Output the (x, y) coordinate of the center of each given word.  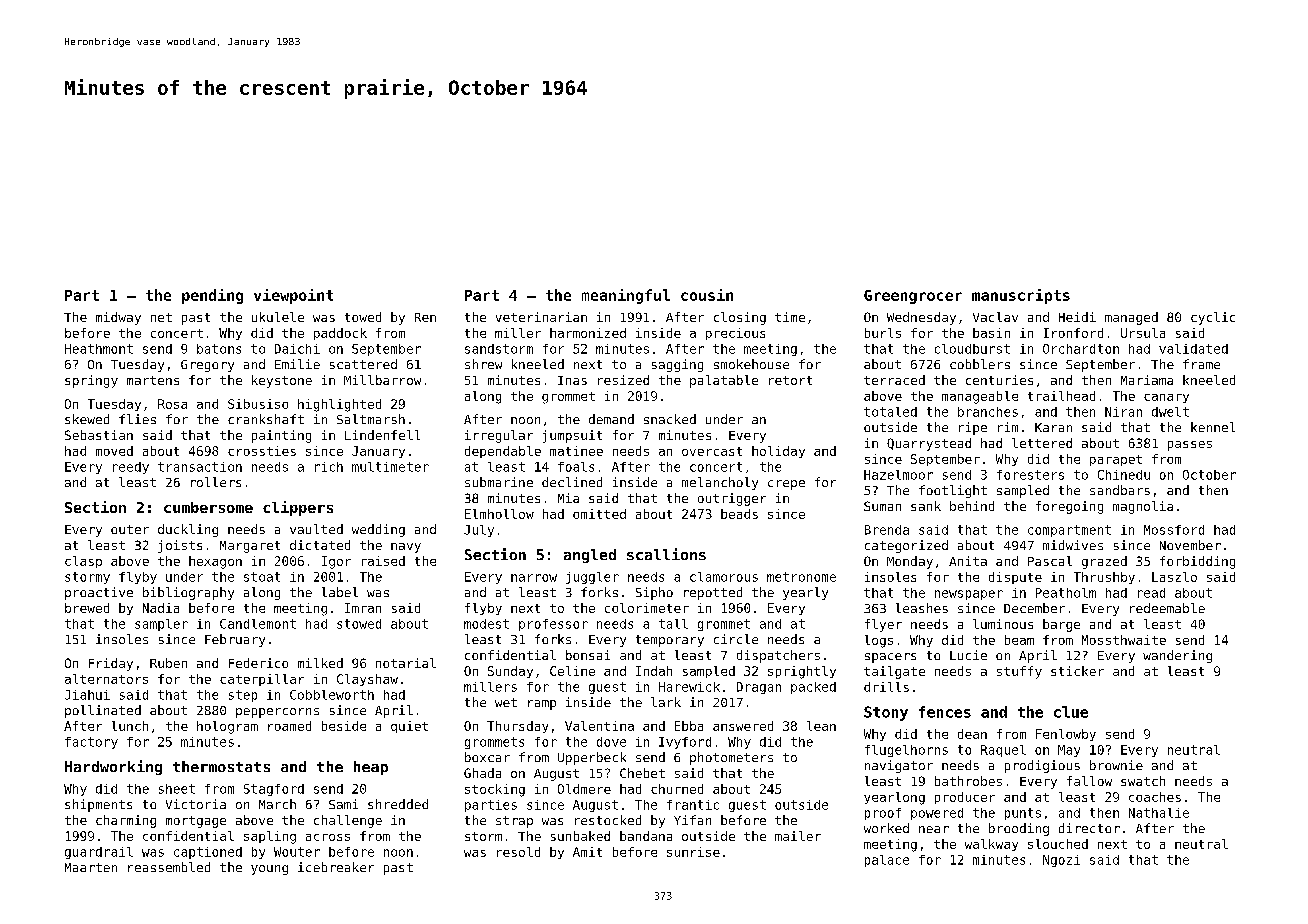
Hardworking (113, 767)
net (161, 317)
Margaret (250, 547)
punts (1023, 814)
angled (590, 556)
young (269, 870)
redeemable (1167, 608)
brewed (87, 608)
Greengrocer (913, 297)
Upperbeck (592, 758)
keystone (282, 381)
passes (1190, 446)
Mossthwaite (1124, 640)
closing (740, 318)
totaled (890, 412)
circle (736, 639)
